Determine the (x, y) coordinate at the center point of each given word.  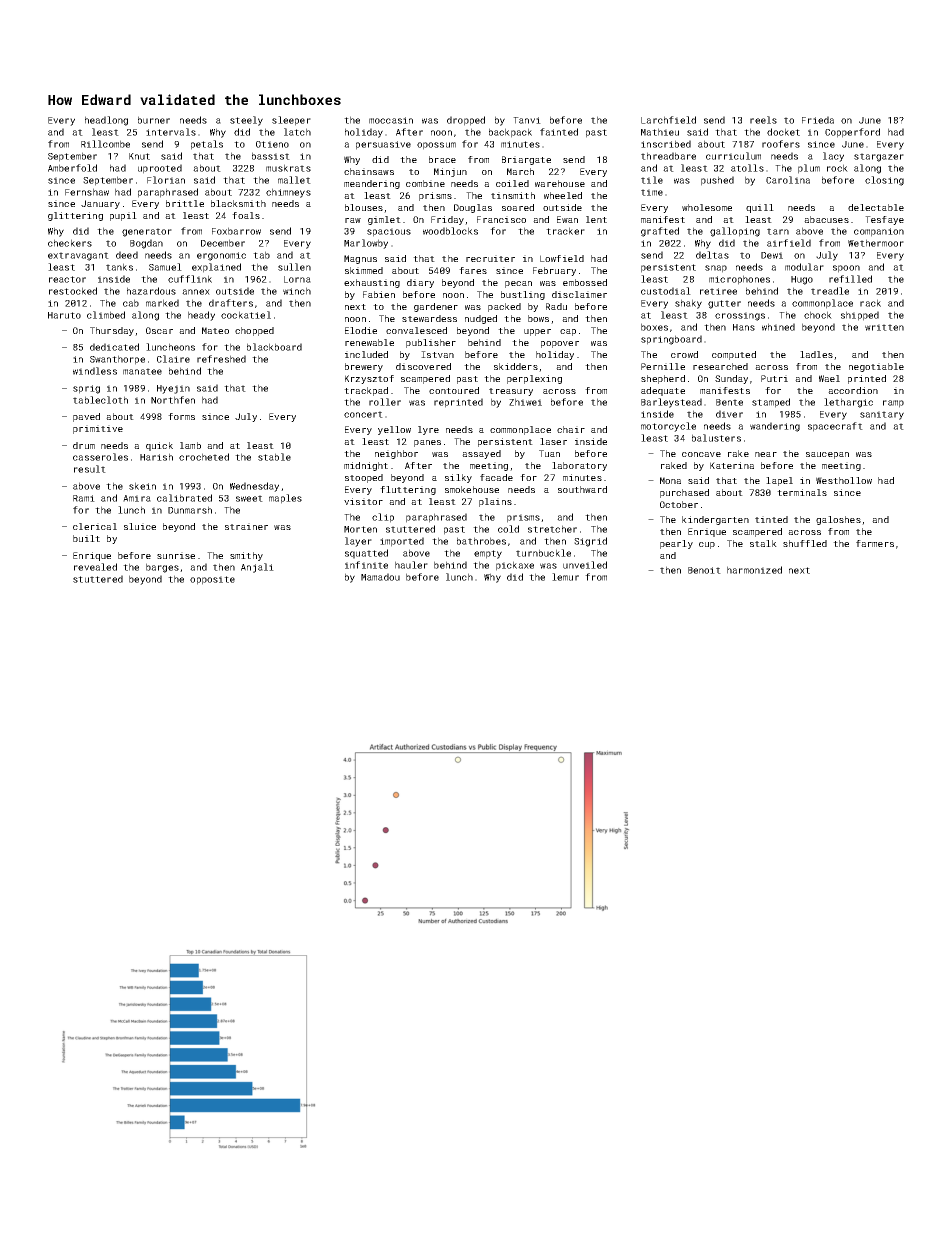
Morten (360, 529)
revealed (95, 567)
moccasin (391, 120)
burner (154, 120)
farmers (875, 543)
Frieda (818, 120)
